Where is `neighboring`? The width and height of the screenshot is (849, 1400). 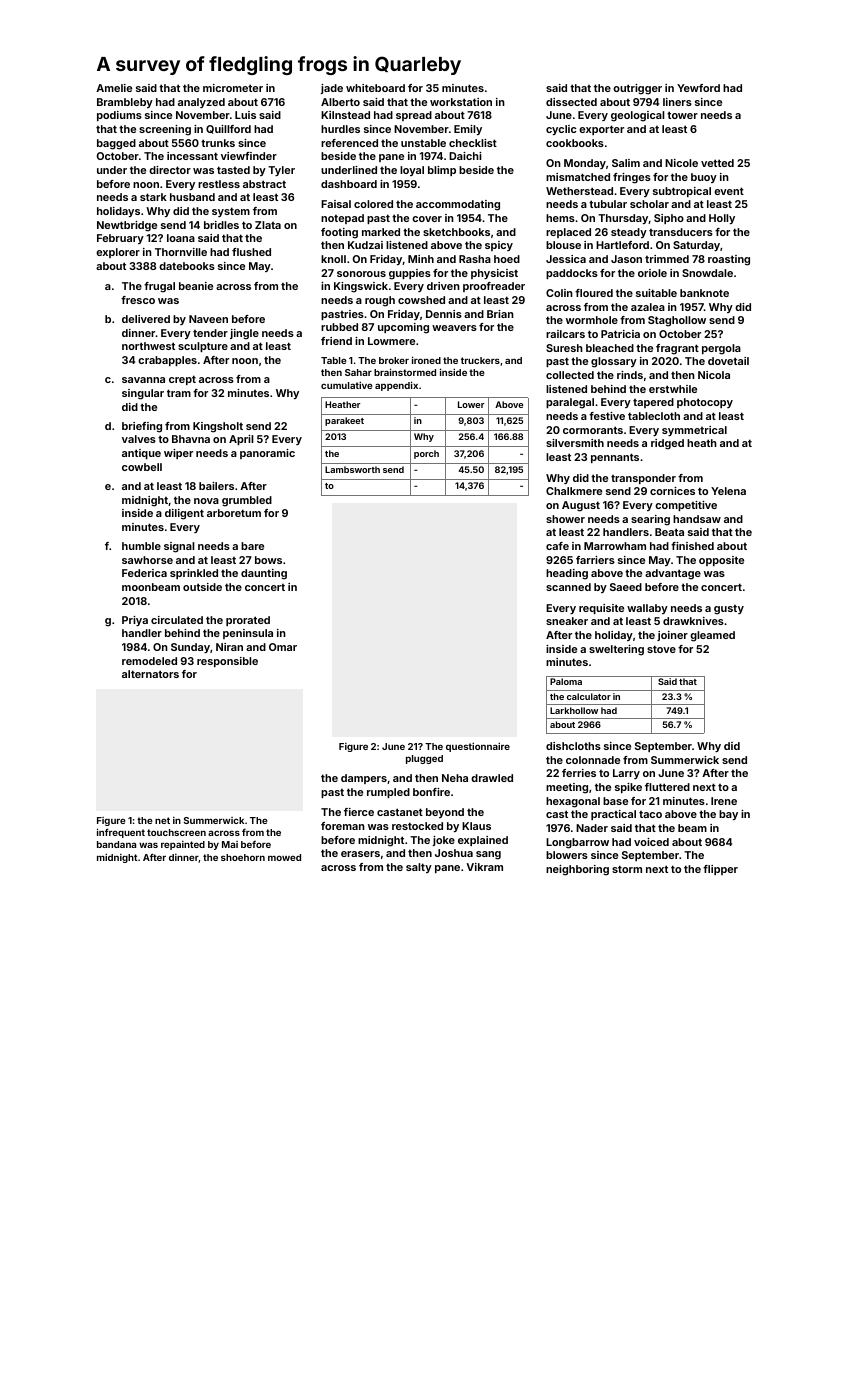
neighboring is located at coordinates (577, 870).
